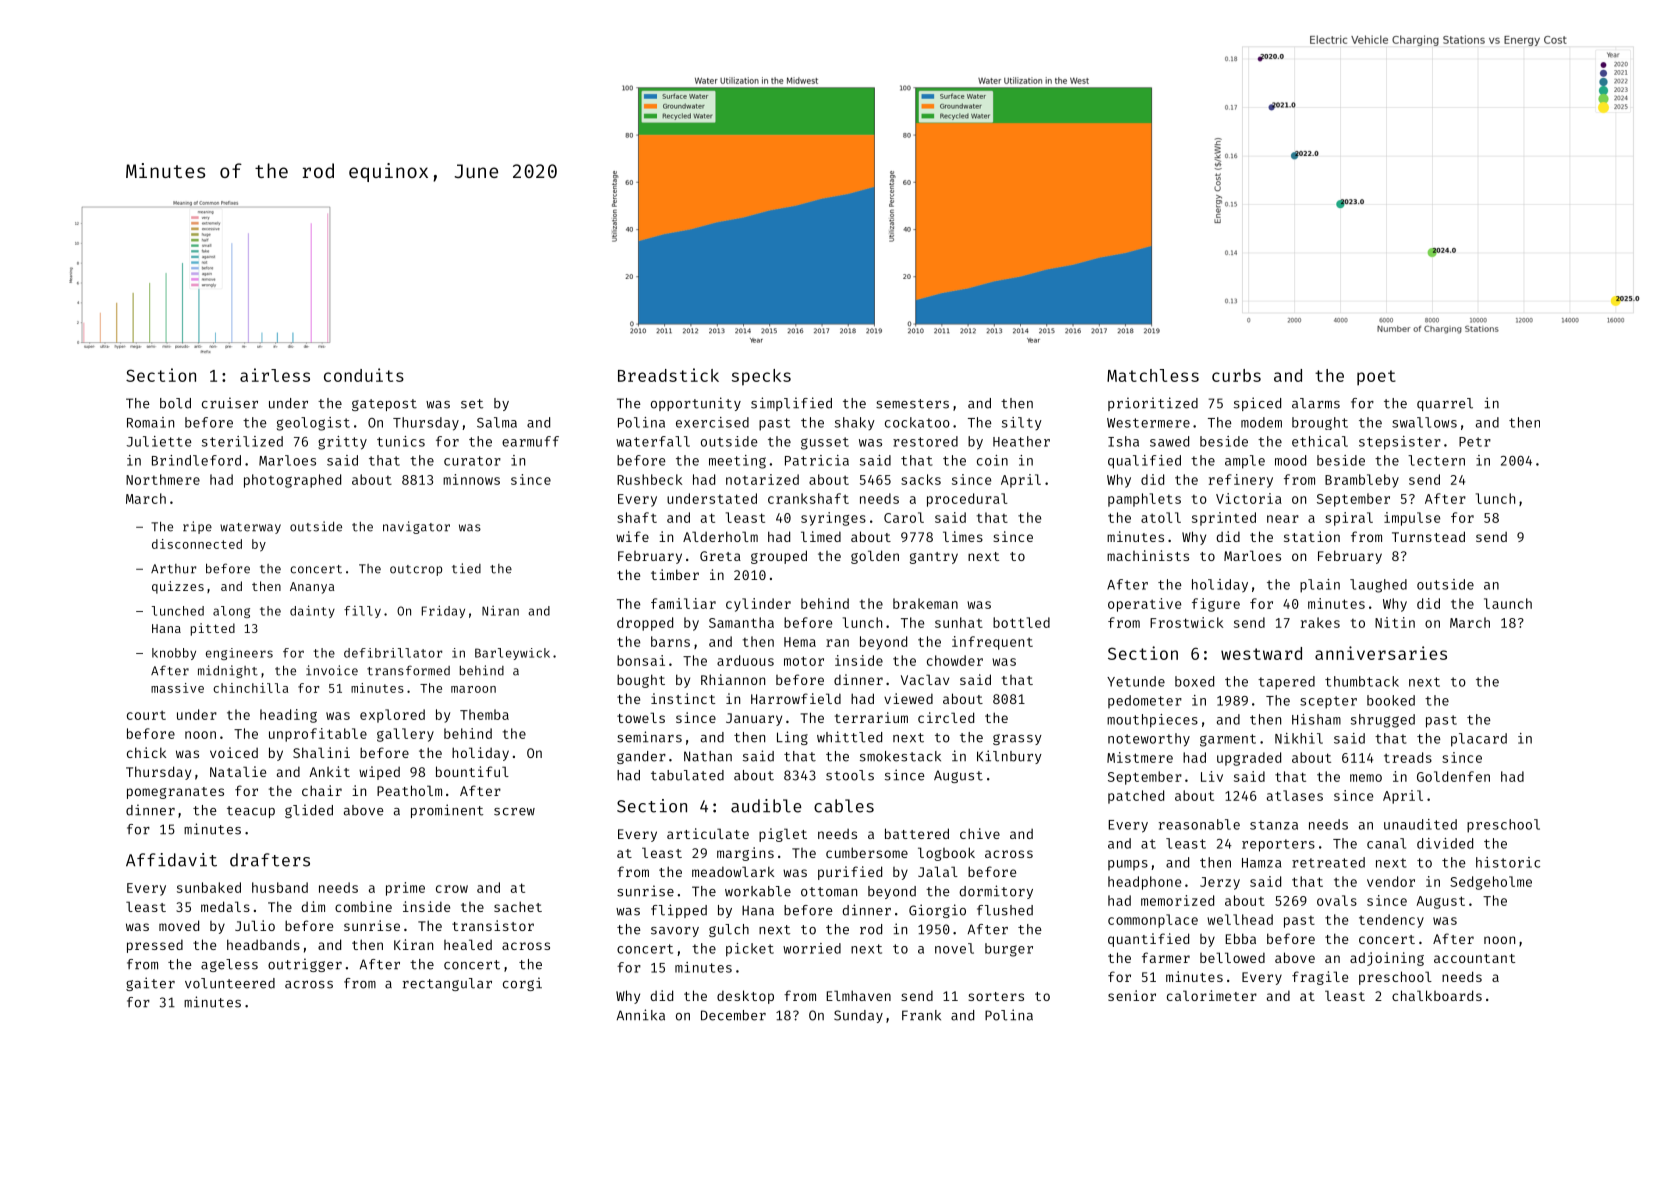 The image size is (1675, 1184). Describe the element at coordinates (484, 714) in the image. I see `Themba` at that location.
